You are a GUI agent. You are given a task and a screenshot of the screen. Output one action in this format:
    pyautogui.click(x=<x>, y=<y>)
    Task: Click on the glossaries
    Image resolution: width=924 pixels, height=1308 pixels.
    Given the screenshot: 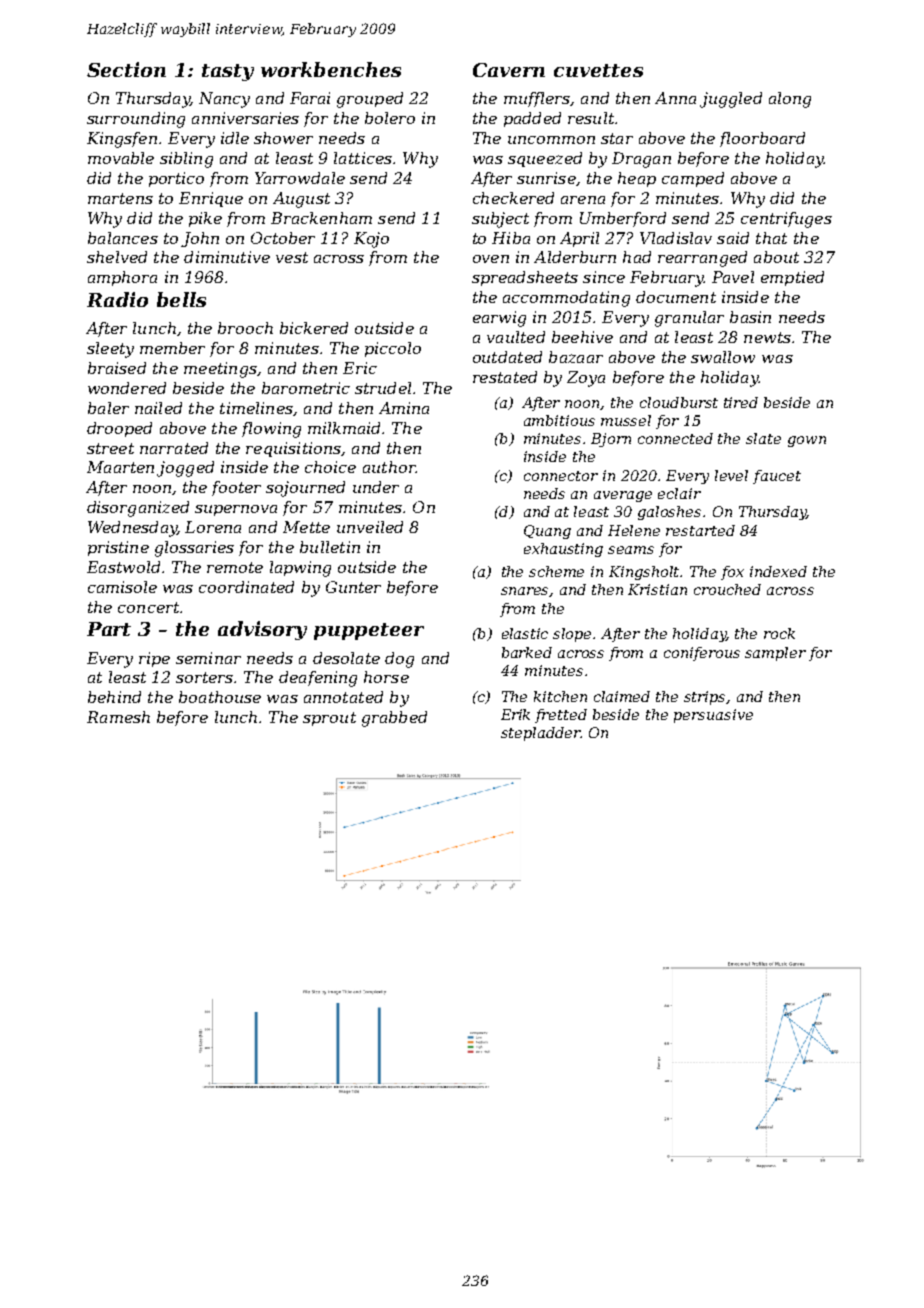 What is the action you would take?
    pyautogui.click(x=194, y=549)
